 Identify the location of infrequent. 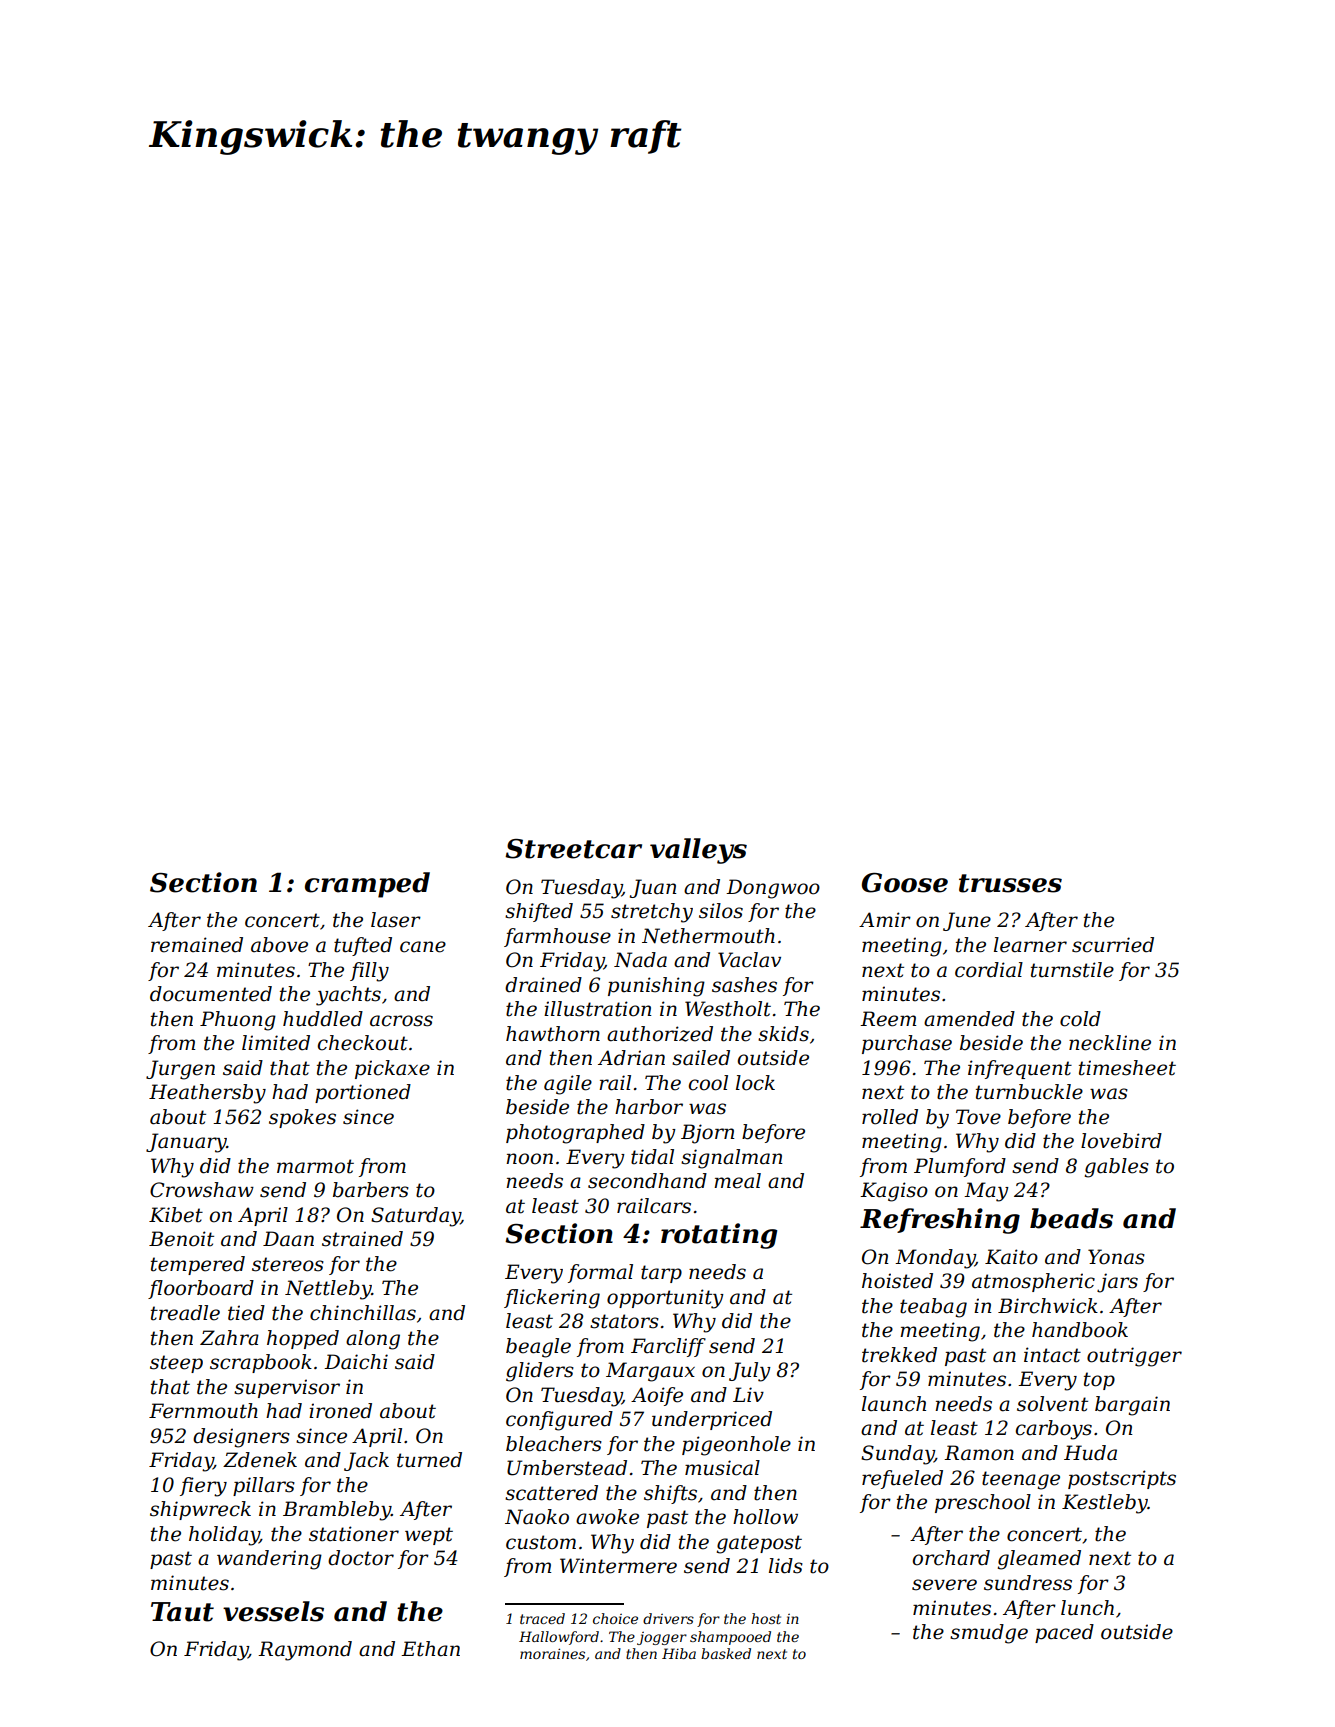
(1020, 1069).
